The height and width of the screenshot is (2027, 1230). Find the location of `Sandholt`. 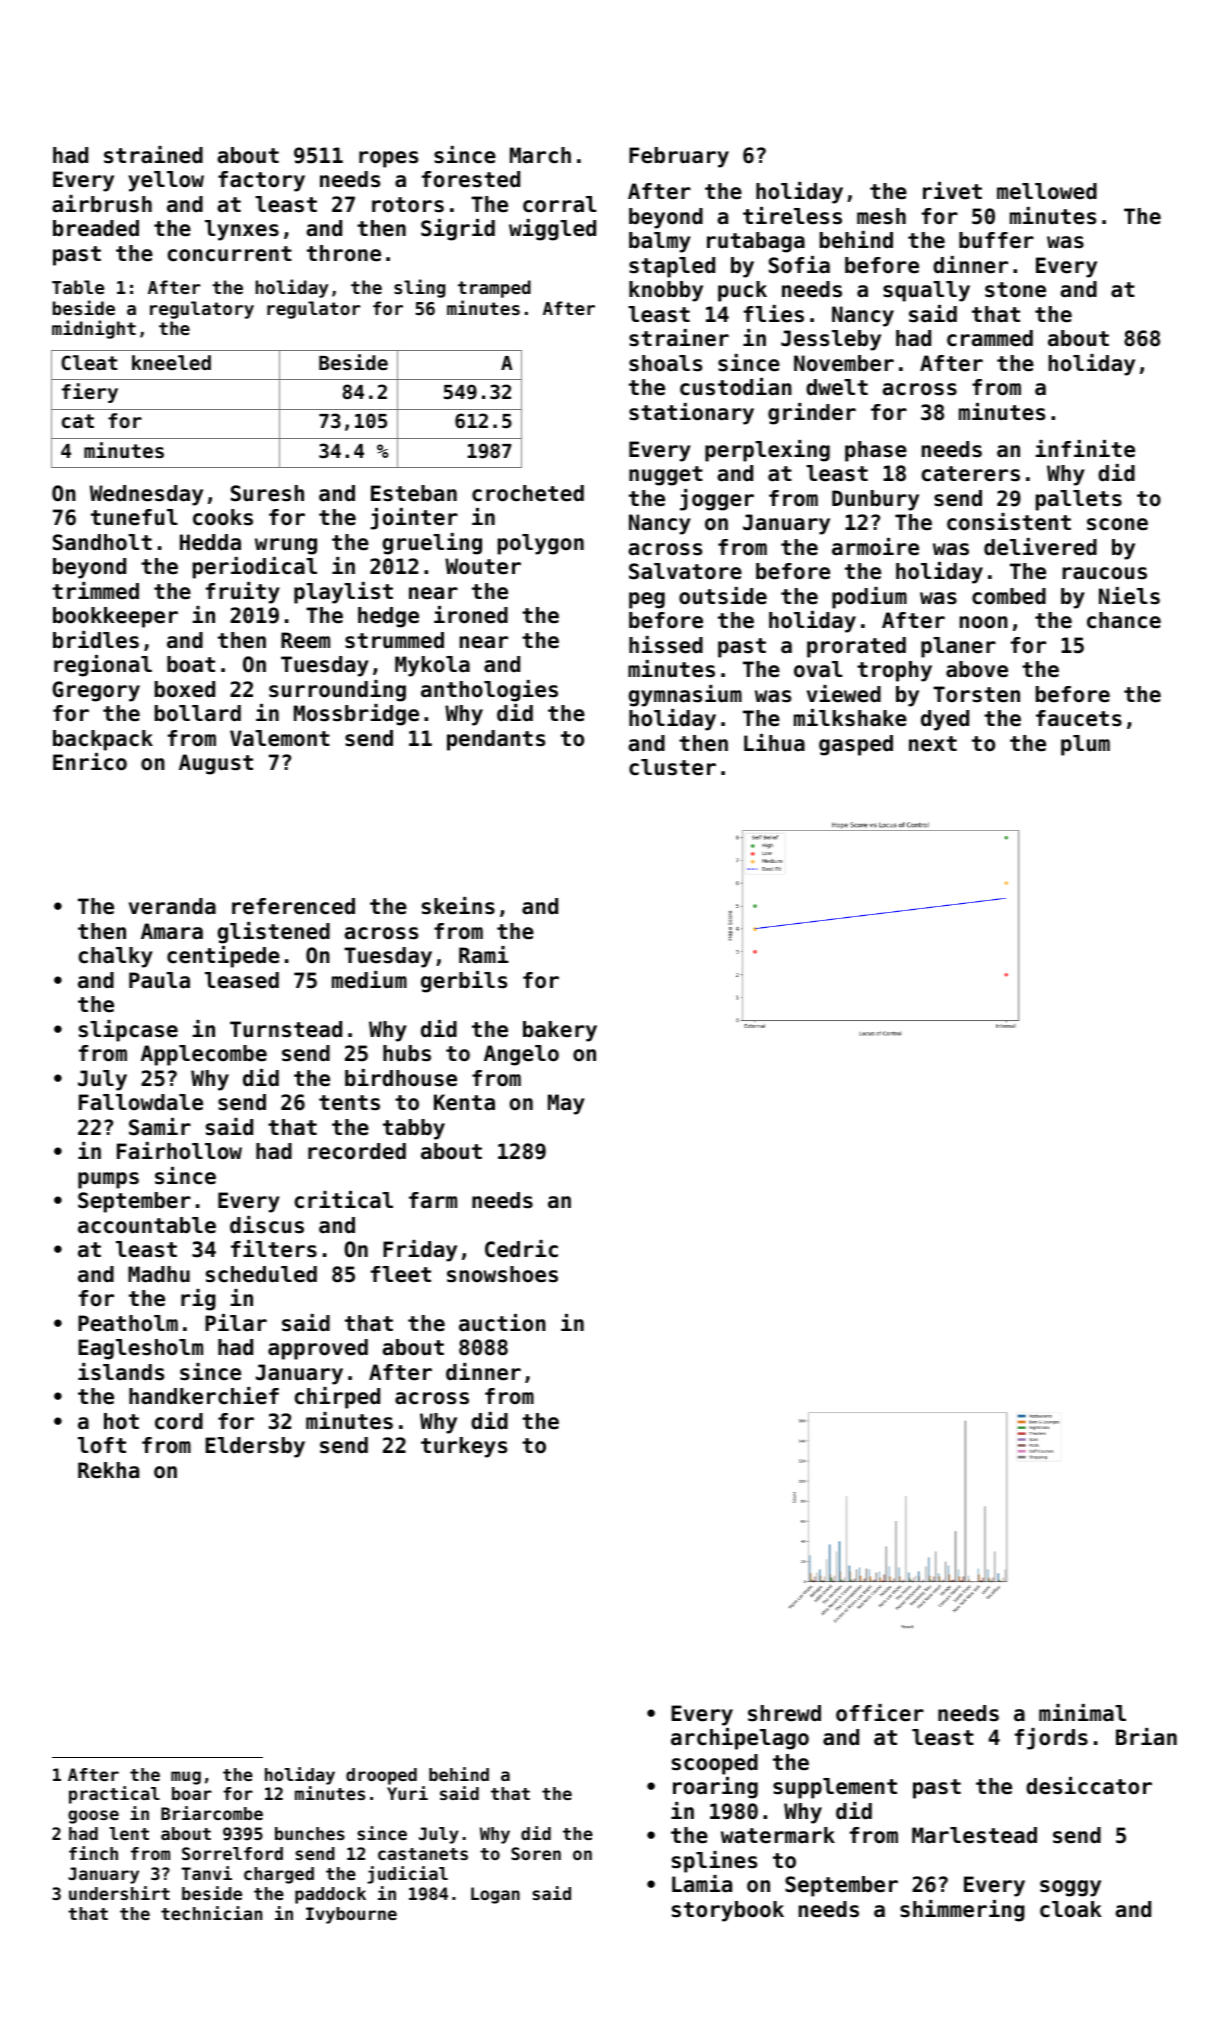

Sandholt is located at coordinates (102, 542).
